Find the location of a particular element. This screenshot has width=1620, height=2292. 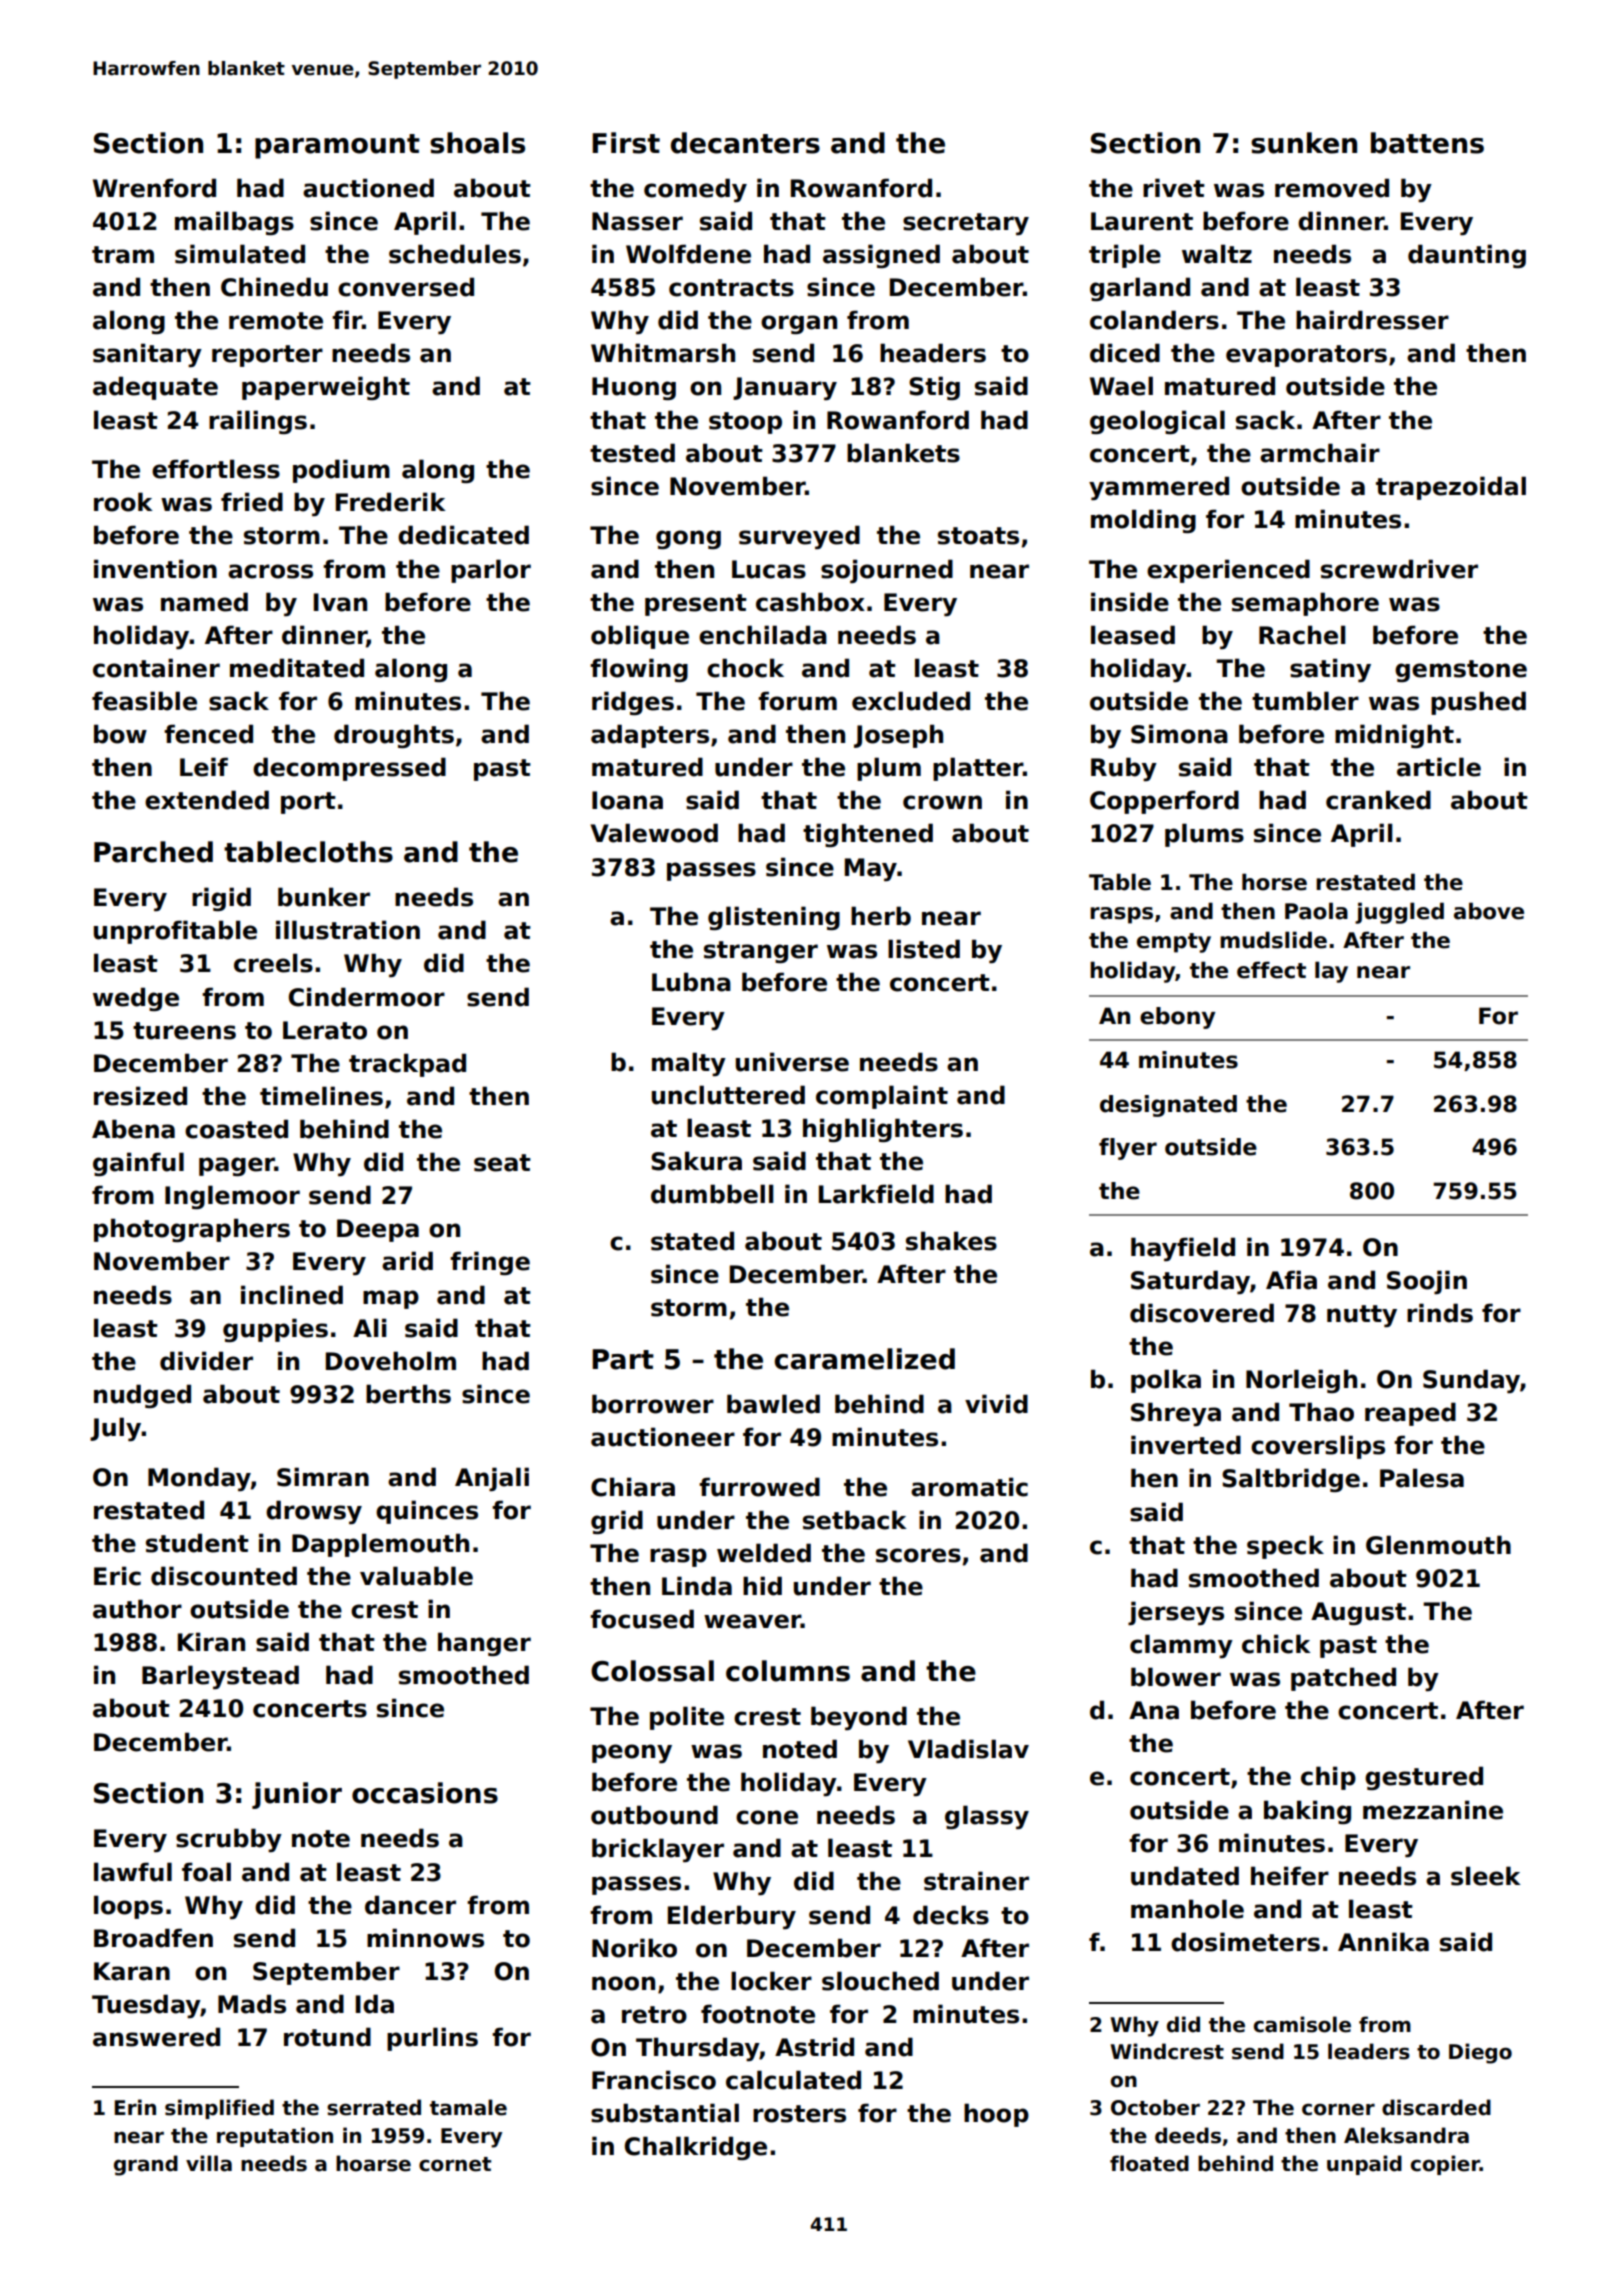

hanger is located at coordinates (484, 1644).
